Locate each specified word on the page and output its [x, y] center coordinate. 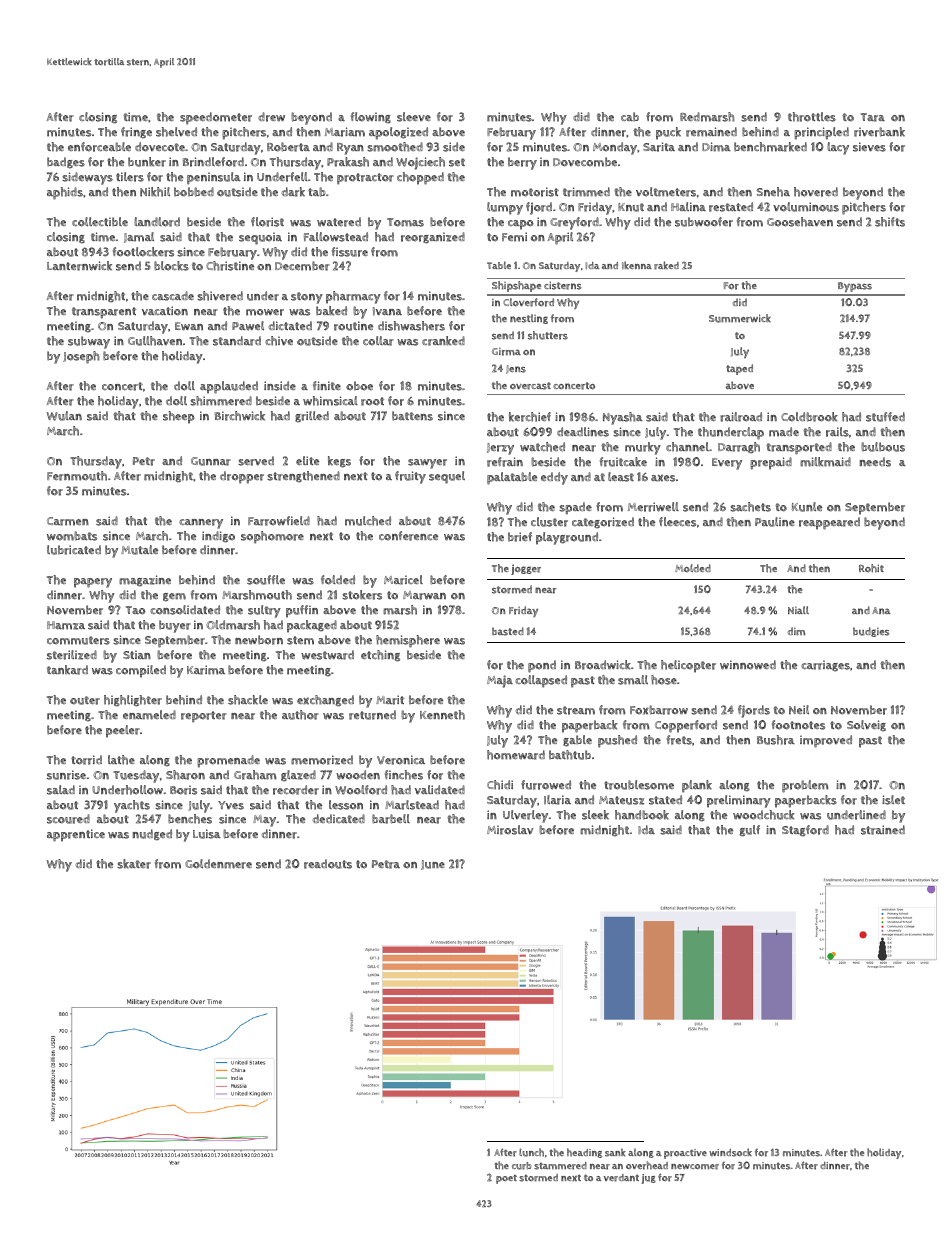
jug [648, 1179]
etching [380, 655]
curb [521, 1166]
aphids [65, 193]
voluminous [806, 207]
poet [506, 1179]
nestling [529, 319]
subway [89, 342]
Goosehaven [800, 222]
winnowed [748, 665]
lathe [121, 760]
